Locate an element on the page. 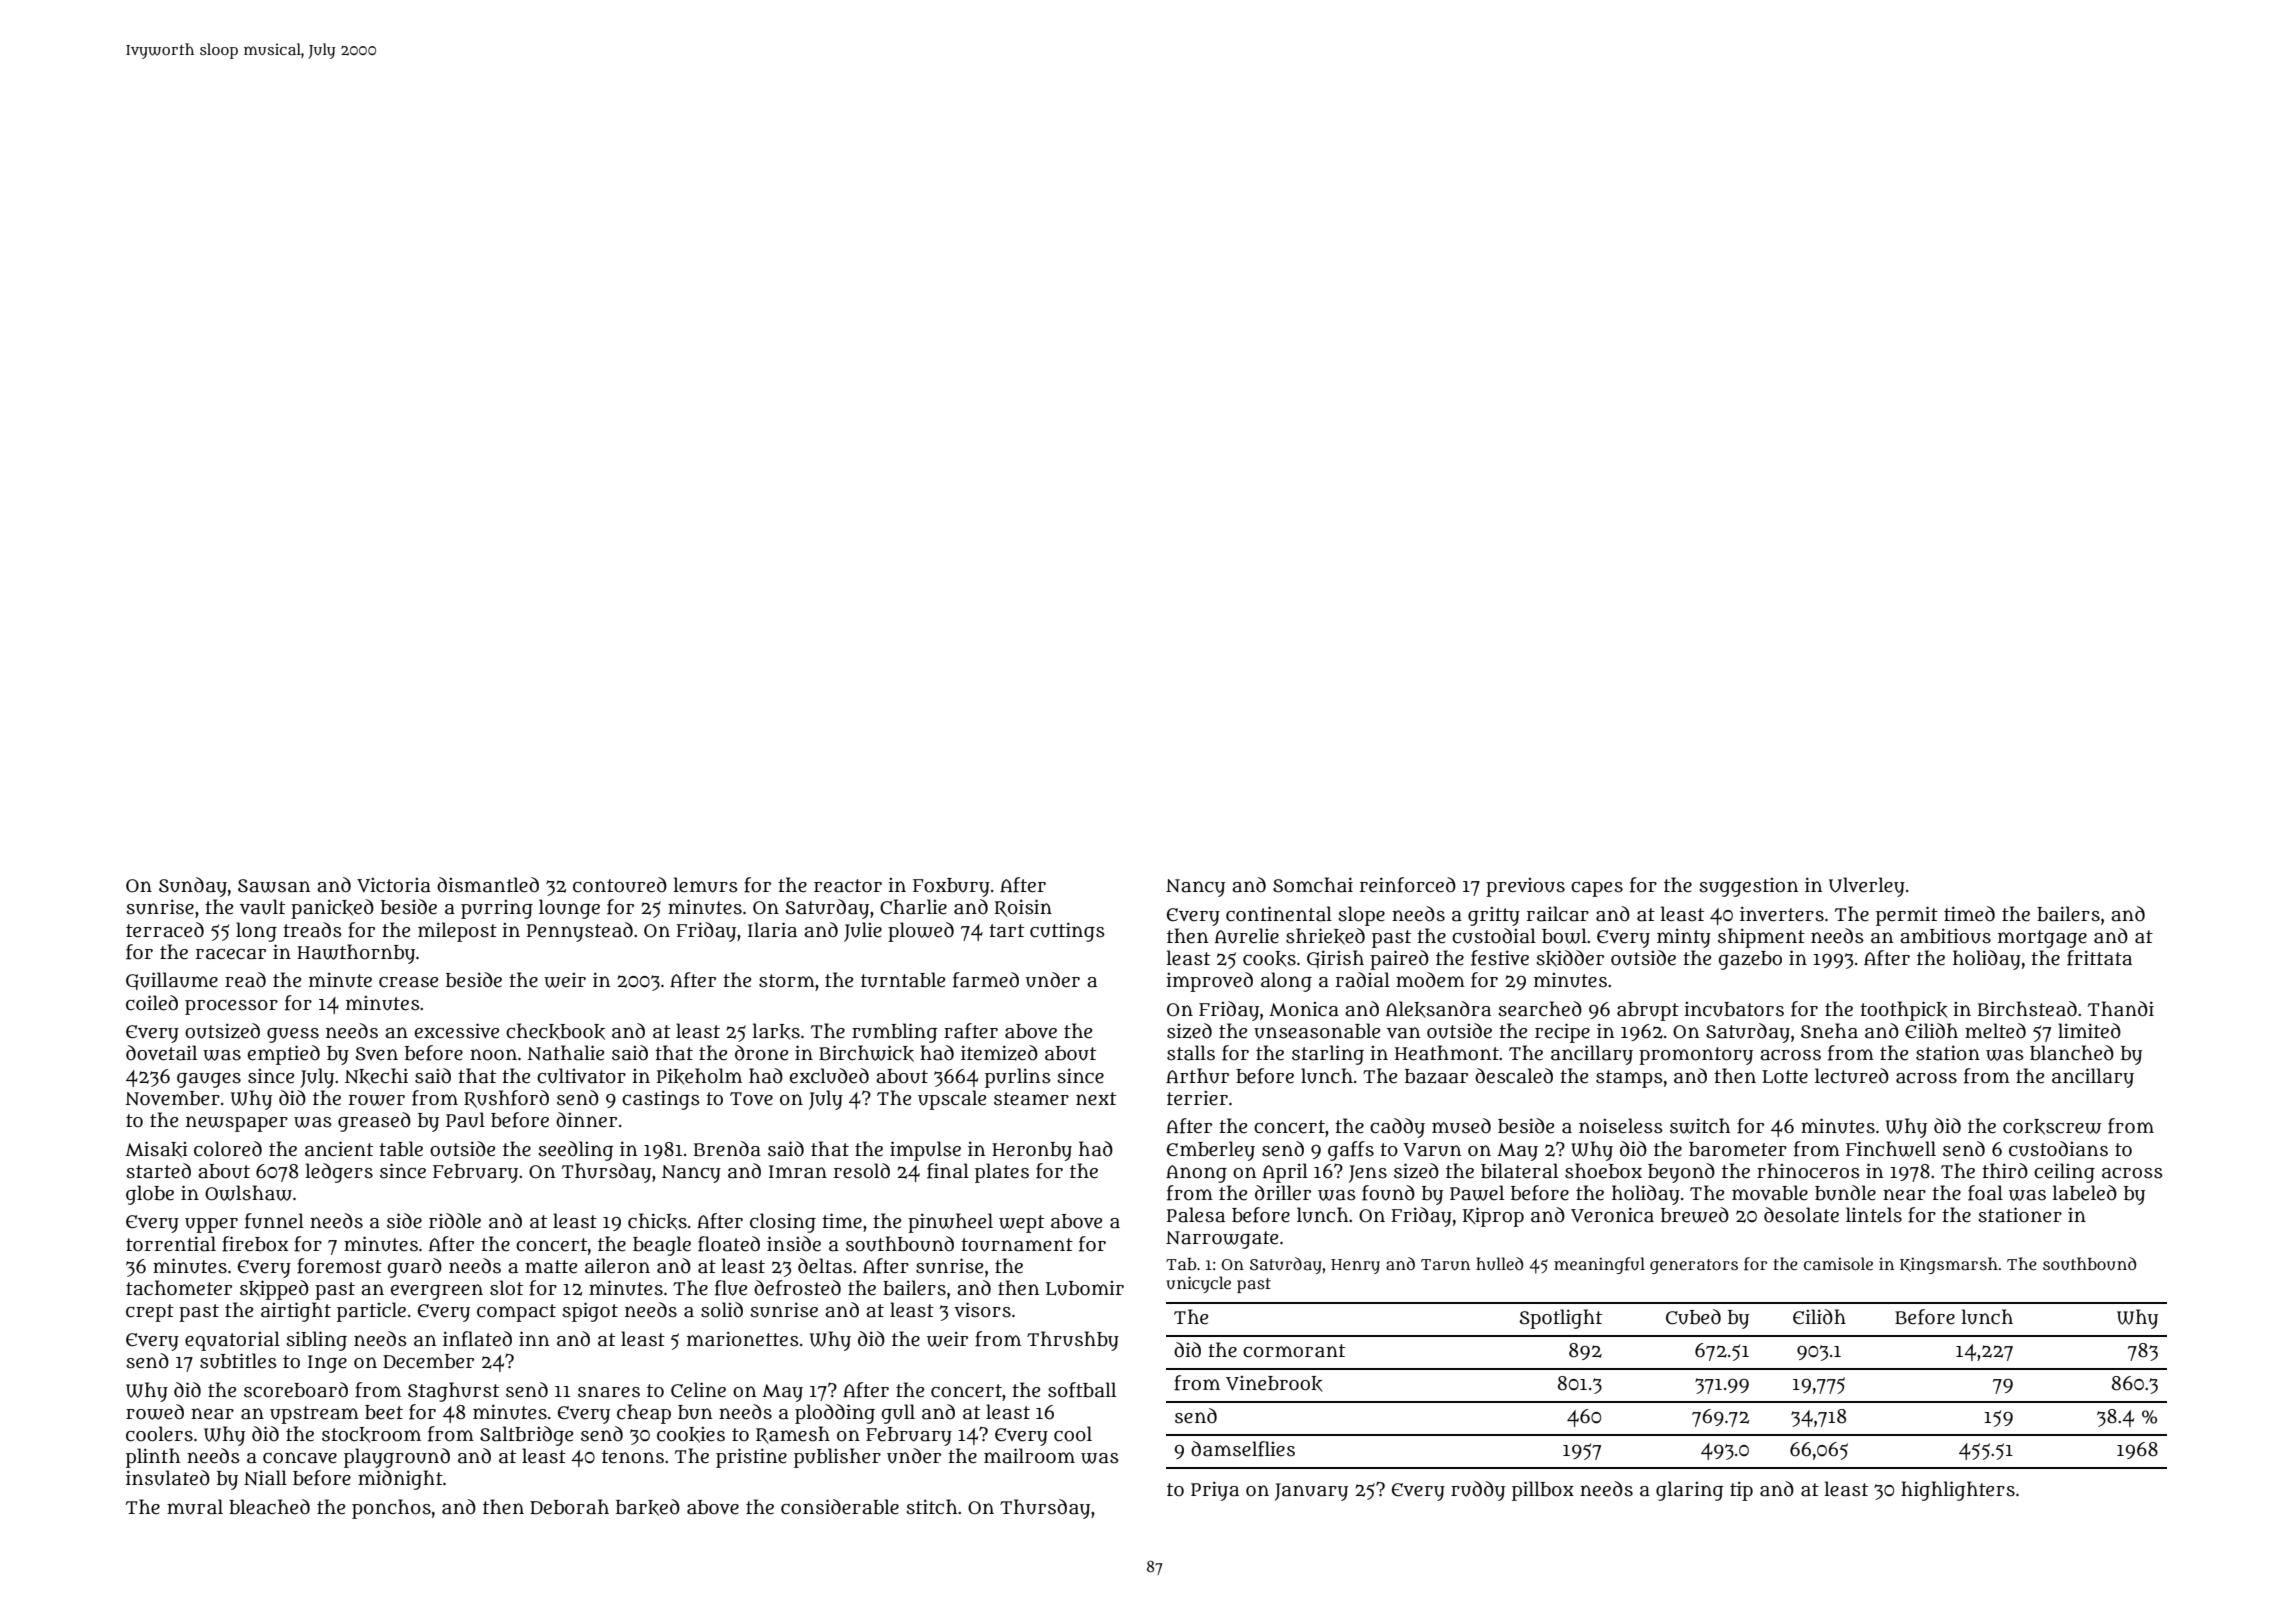 The height and width of the document is (1620, 2292). Misaki is located at coordinates (156, 1149).
